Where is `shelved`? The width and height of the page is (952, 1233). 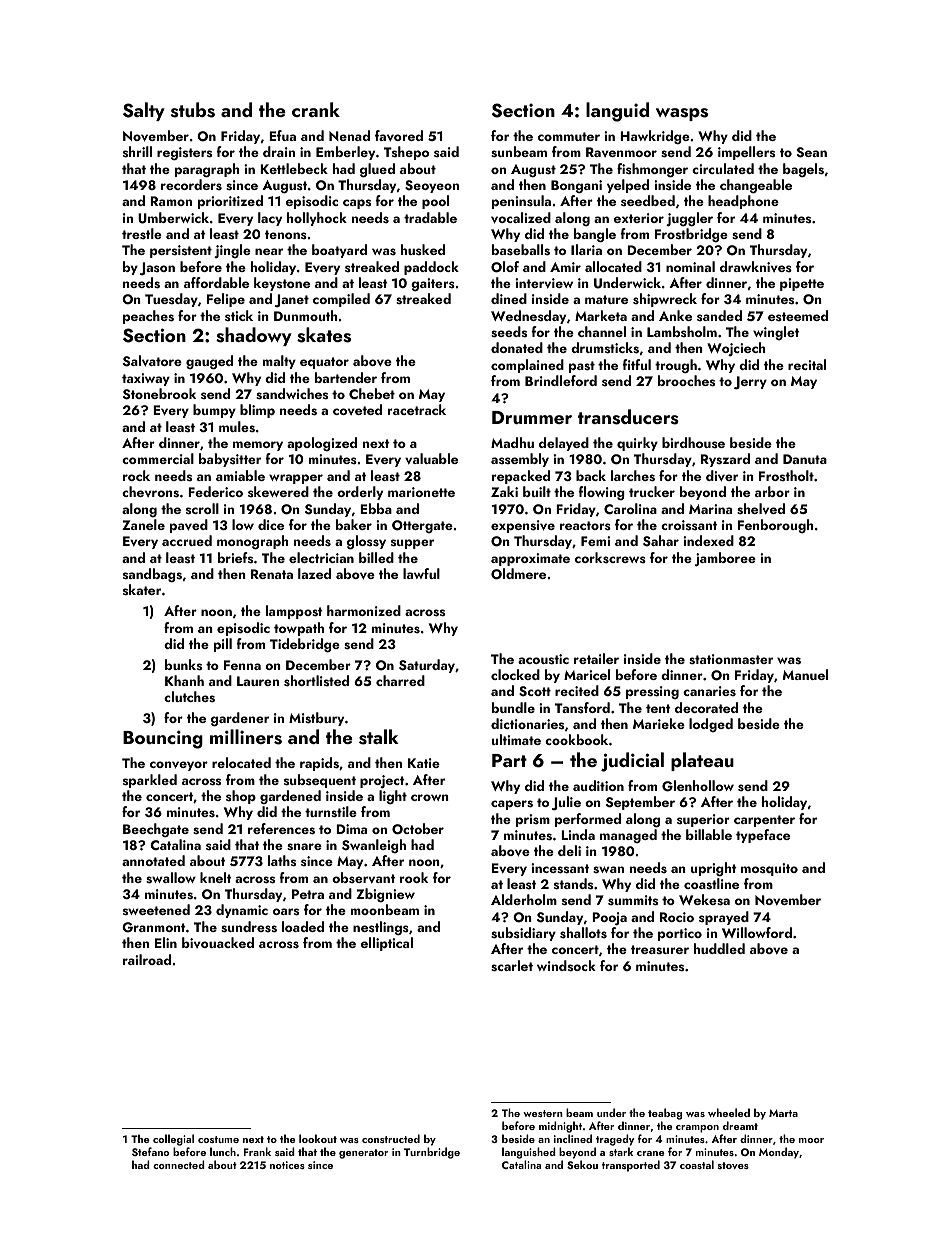 shelved is located at coordinates (761, 509).
